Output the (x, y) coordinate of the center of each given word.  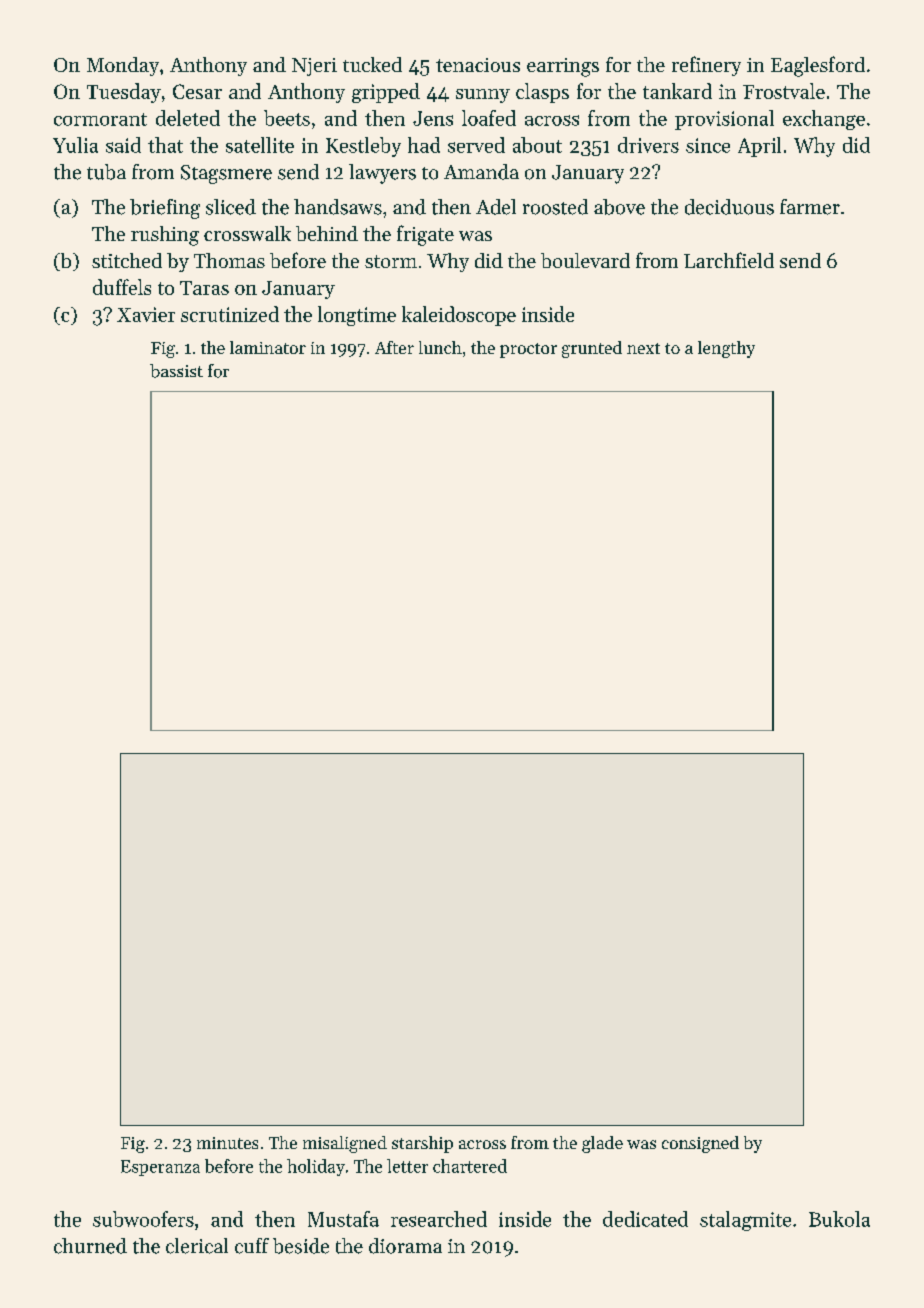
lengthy (726, 349)
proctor (528, 350)
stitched (127, 260)
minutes (227, 1143)
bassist (176, 371)
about (537, 145)
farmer (810, 207)
